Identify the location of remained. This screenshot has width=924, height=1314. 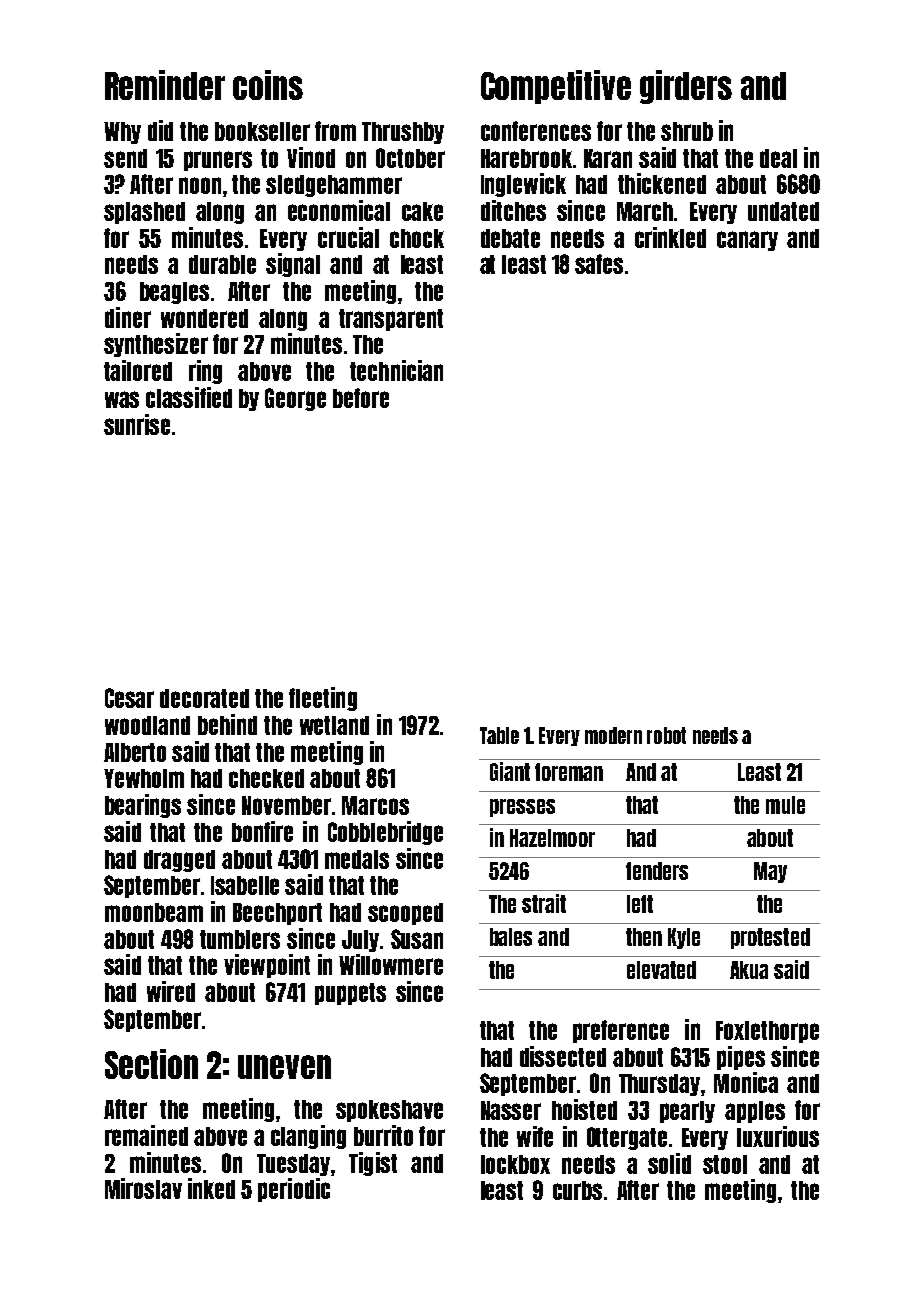
(146, 1135).
